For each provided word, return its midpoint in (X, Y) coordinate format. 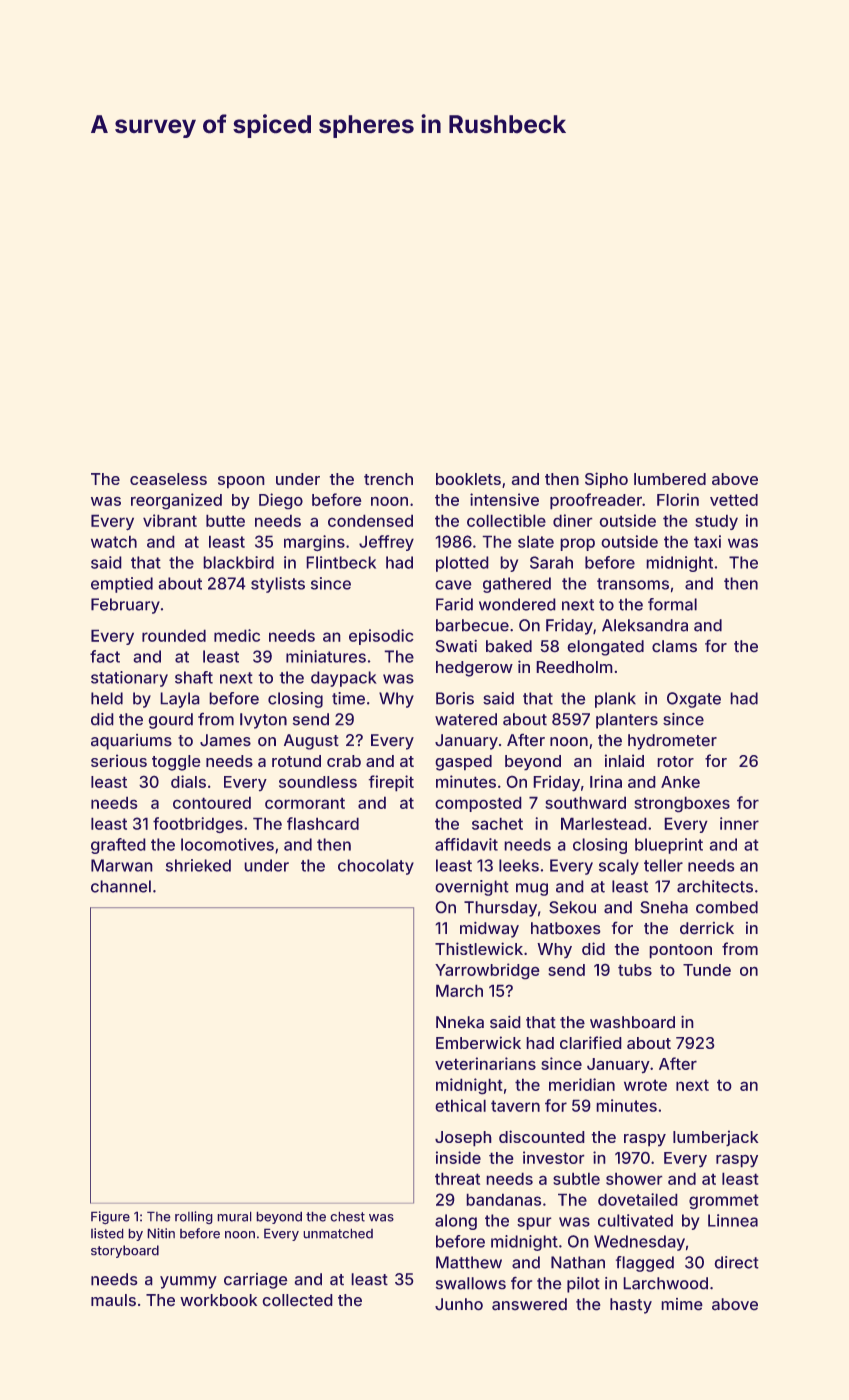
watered (466, 719)
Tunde (707, 970)
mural (234, 1217)
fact (105, 656)
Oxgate (694, 700)
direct (736, 1262)
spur (534, 1223)
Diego (281, 501)
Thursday (500, 909)
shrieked (198, 865)
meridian (582, 1084)
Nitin (161, 1233)
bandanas (504, 1200)
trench (388, 479)
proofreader (596, 501)
